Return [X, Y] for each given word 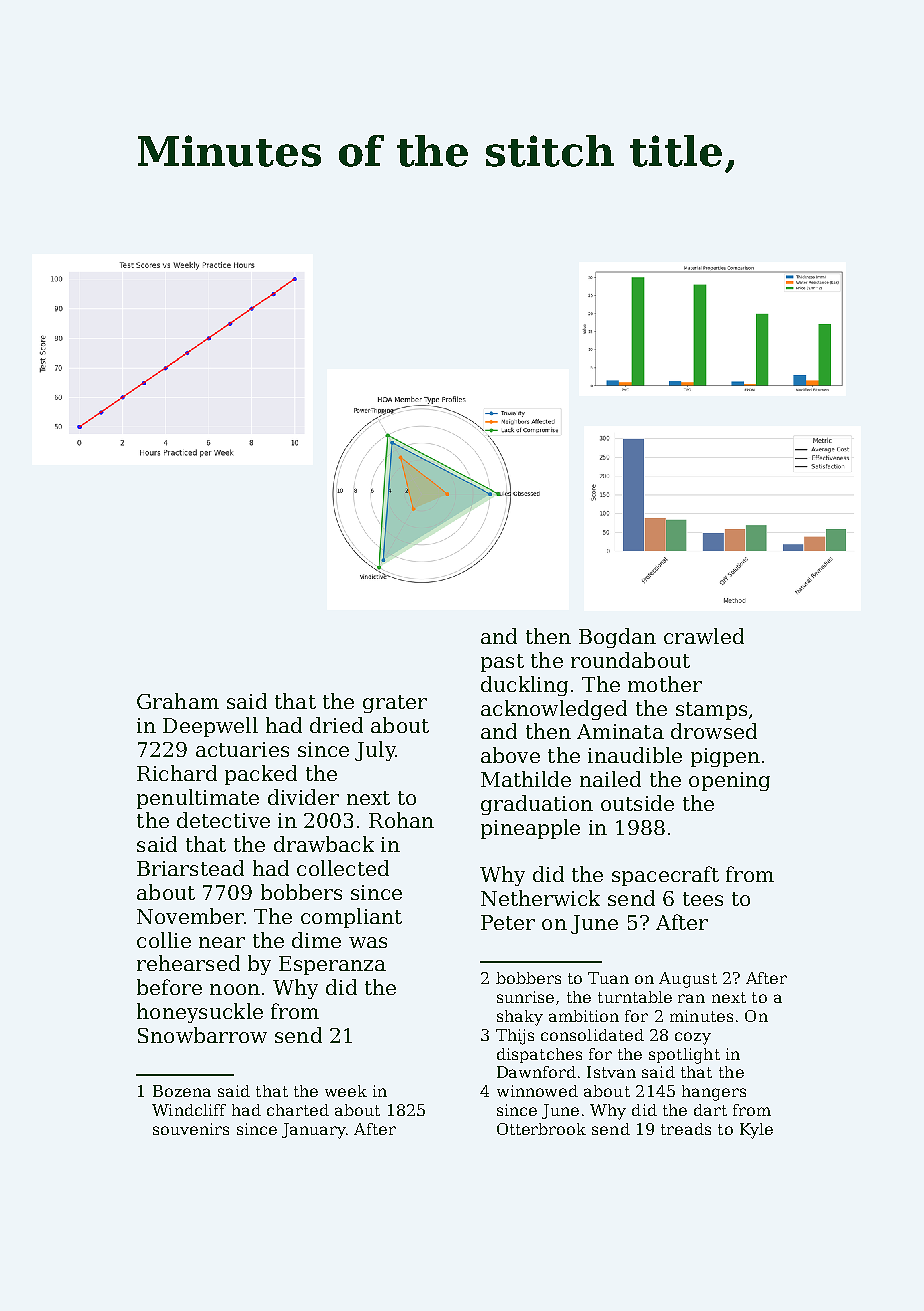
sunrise [525, 997]
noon [235, 989]
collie [164, 940]
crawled [704, 636]
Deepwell [210, 727]
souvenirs [191, 1129]
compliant [351, 918]
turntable [635, 997]
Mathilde [526, 779]
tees [703, 899]
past [502, 663]
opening [729, 781]
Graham [178, 701]
